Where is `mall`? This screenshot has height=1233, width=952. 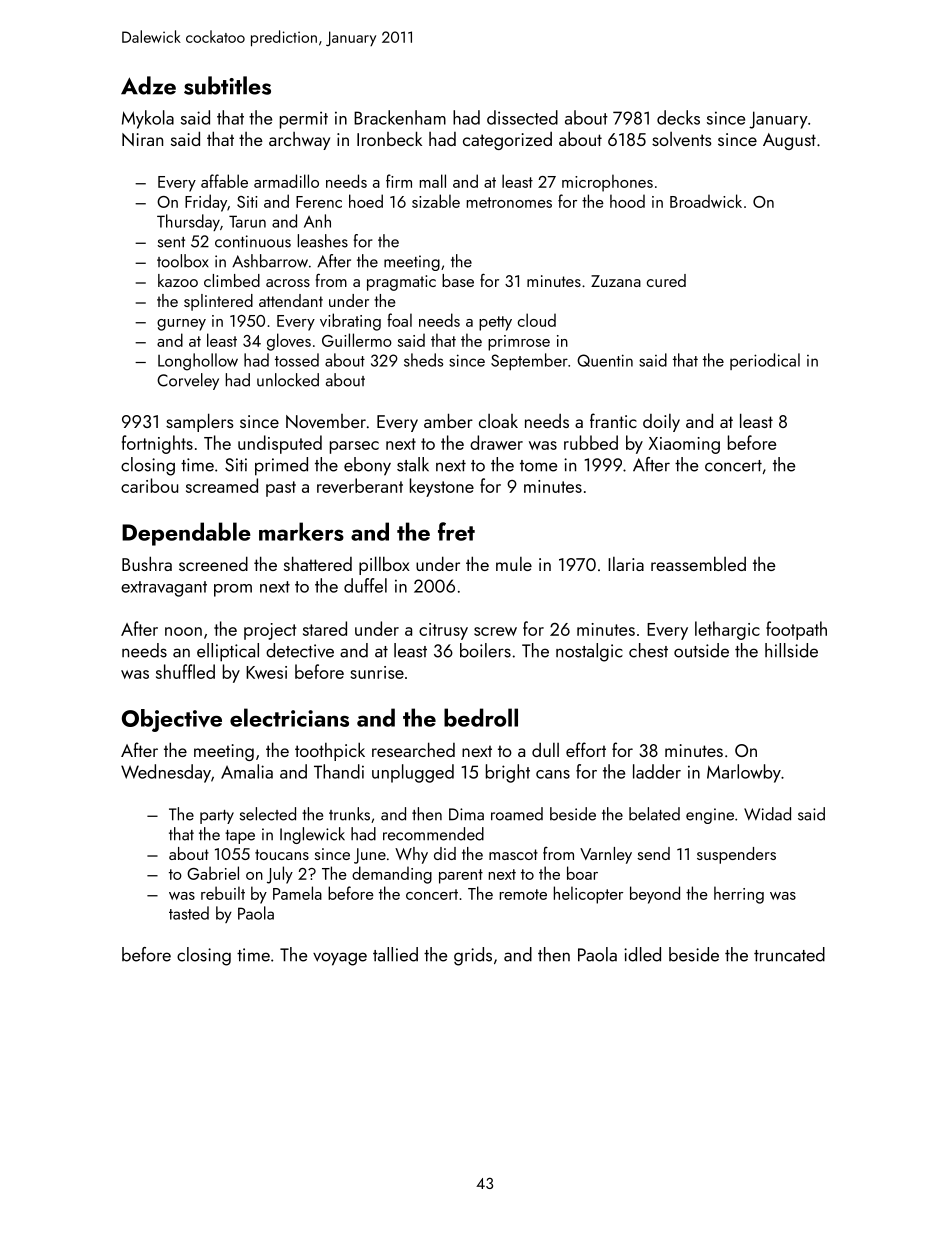
mall is located at coordinates (433, 181).
